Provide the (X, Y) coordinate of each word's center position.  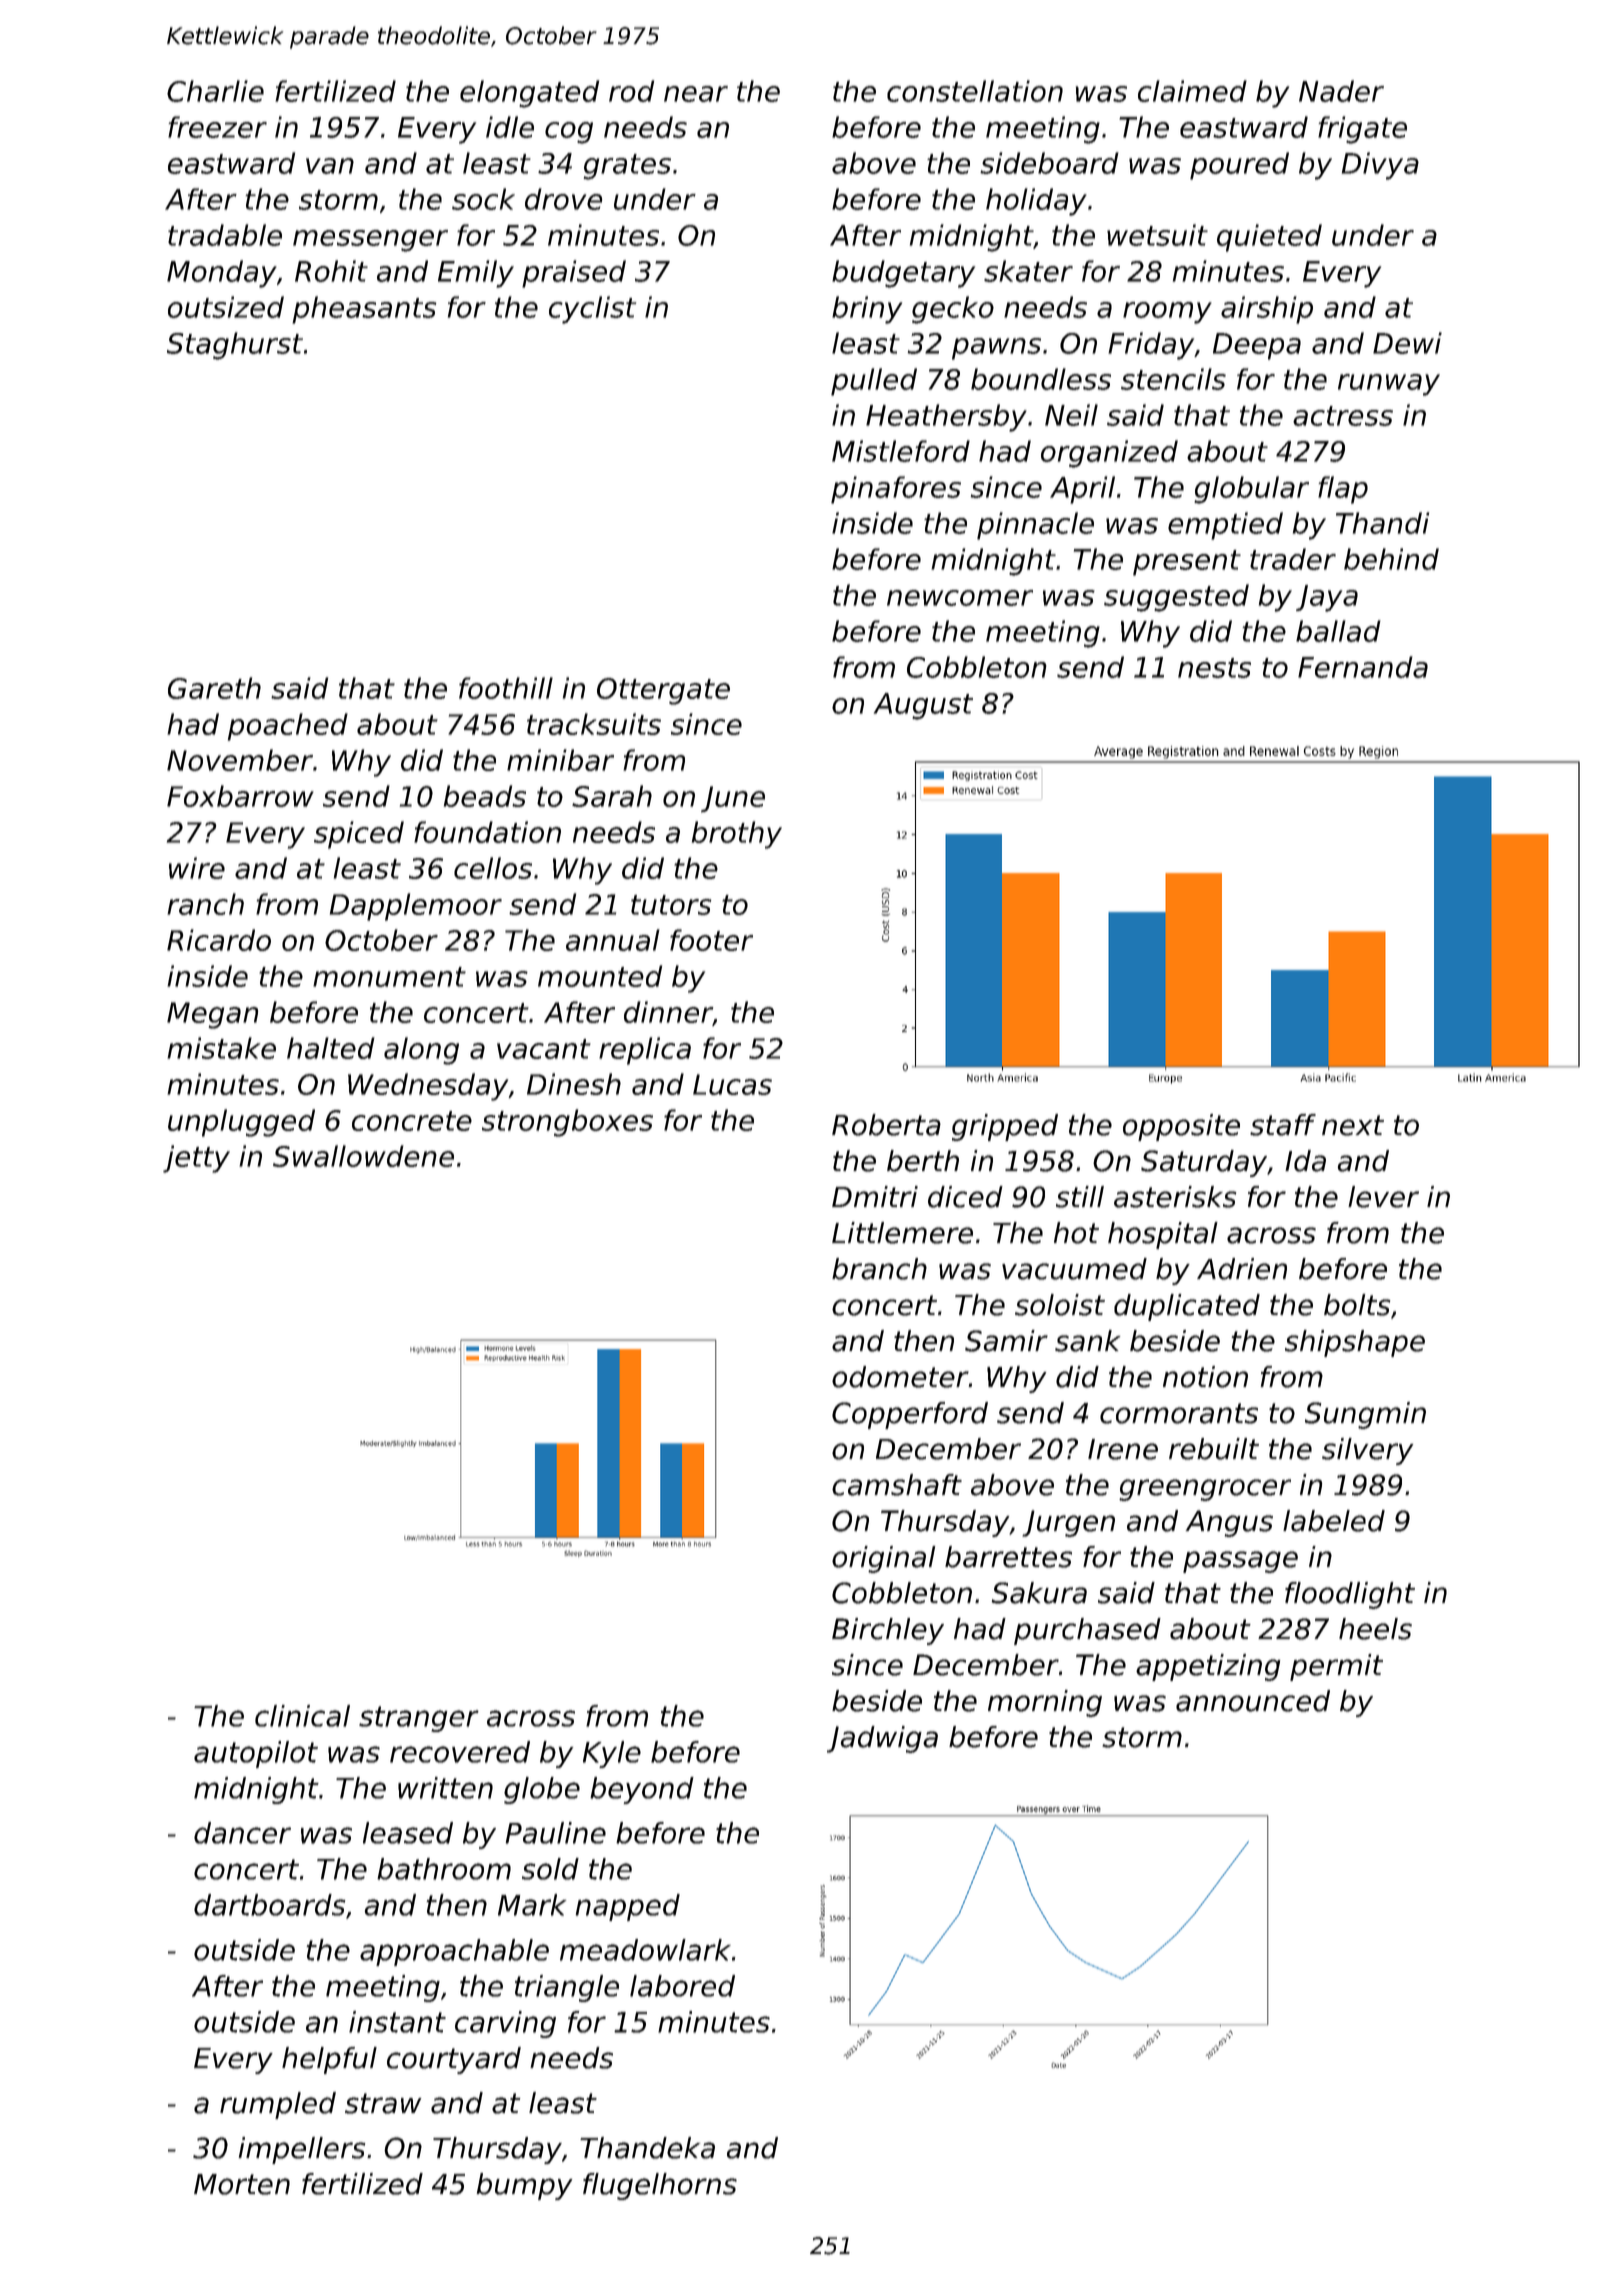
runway (1389, 385)
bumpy (524, 2186)
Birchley (888, 1631)
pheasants (364, 310)
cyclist (592, 310)
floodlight (1350, 1595)
